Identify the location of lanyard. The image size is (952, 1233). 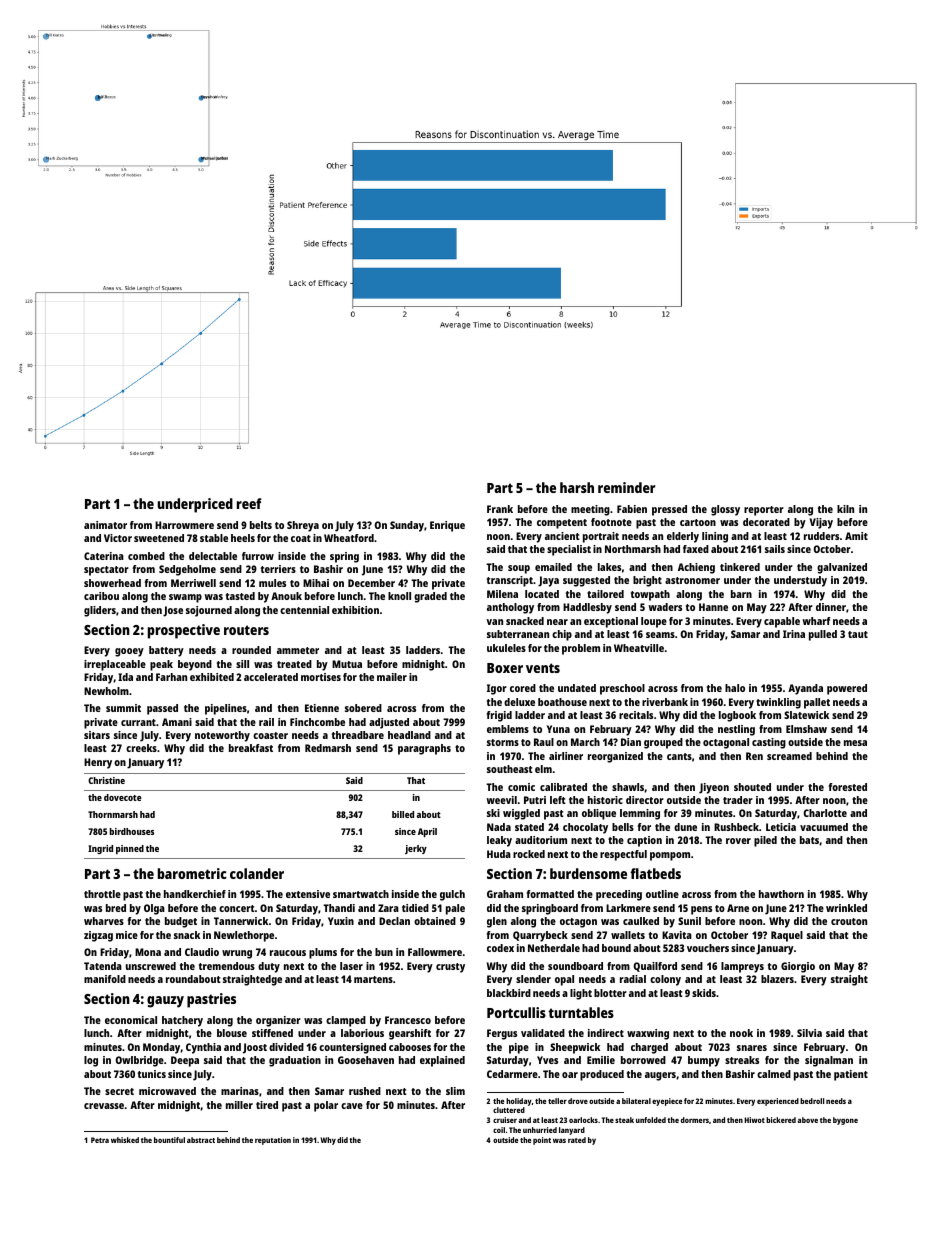
(572, 1131).
